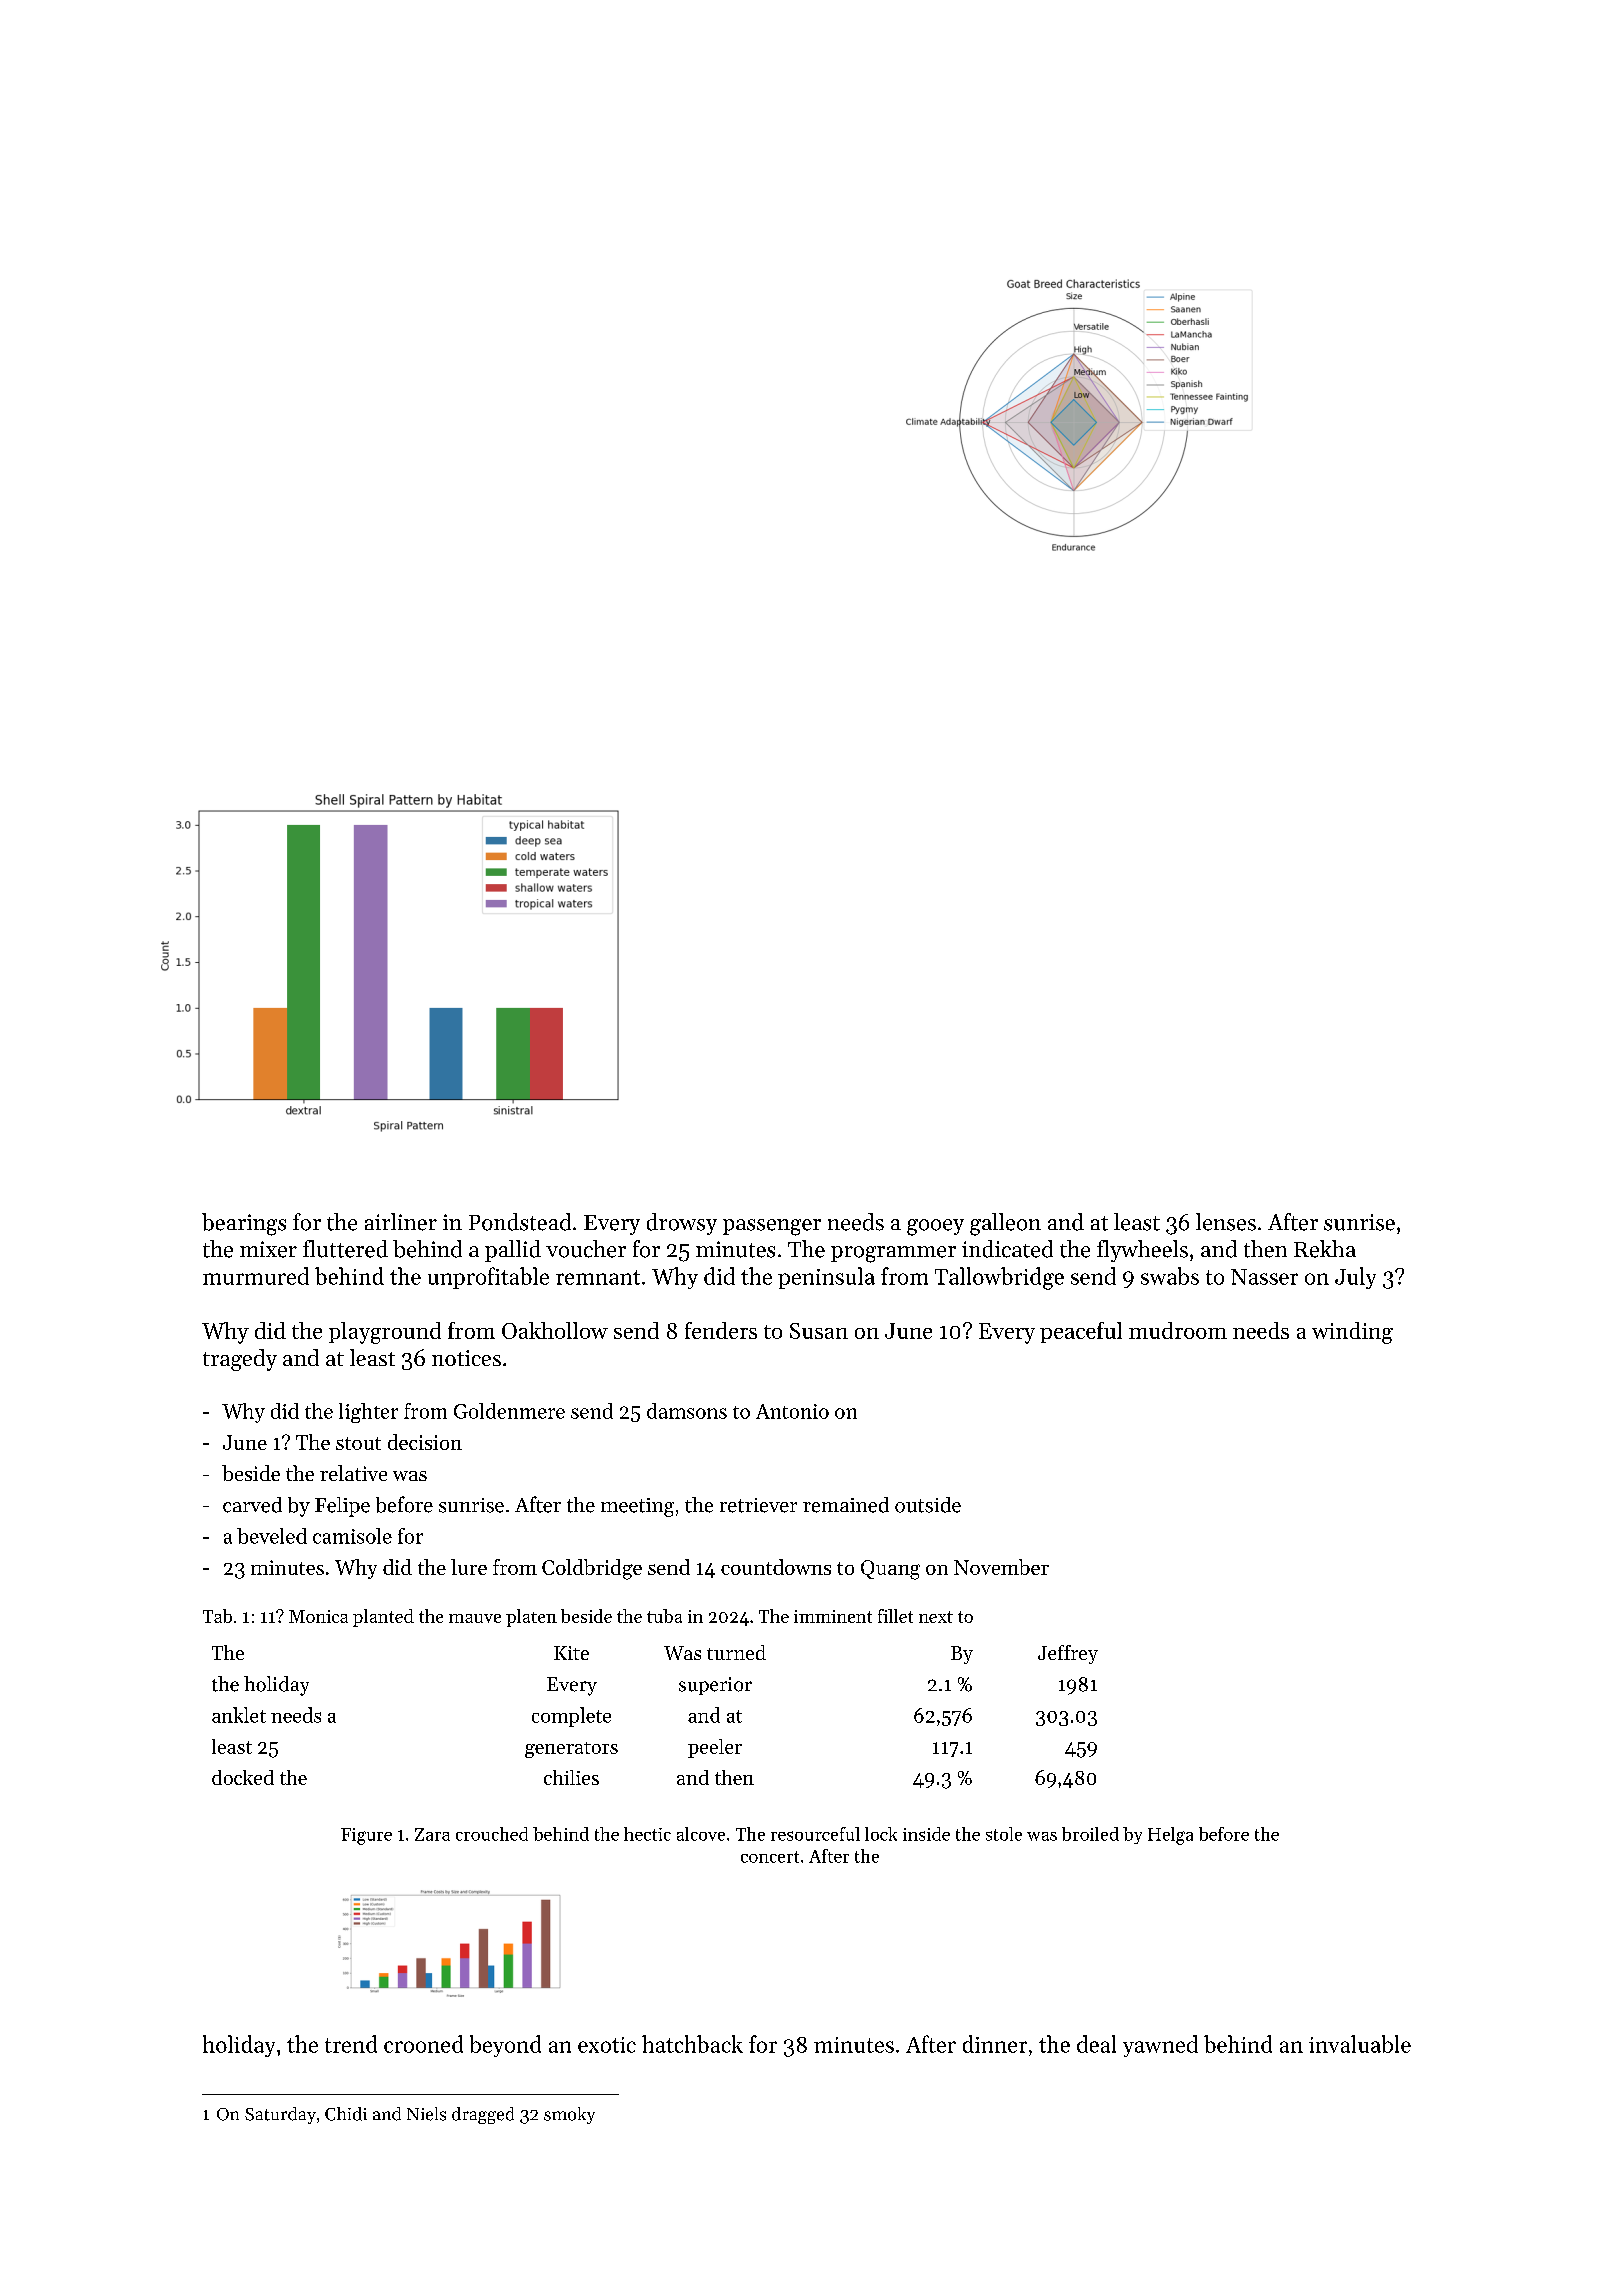 This page has height=2292, width=1620. Describe the element at coordinates (1170, 1836) in the page. I see `Helga` at that location.
